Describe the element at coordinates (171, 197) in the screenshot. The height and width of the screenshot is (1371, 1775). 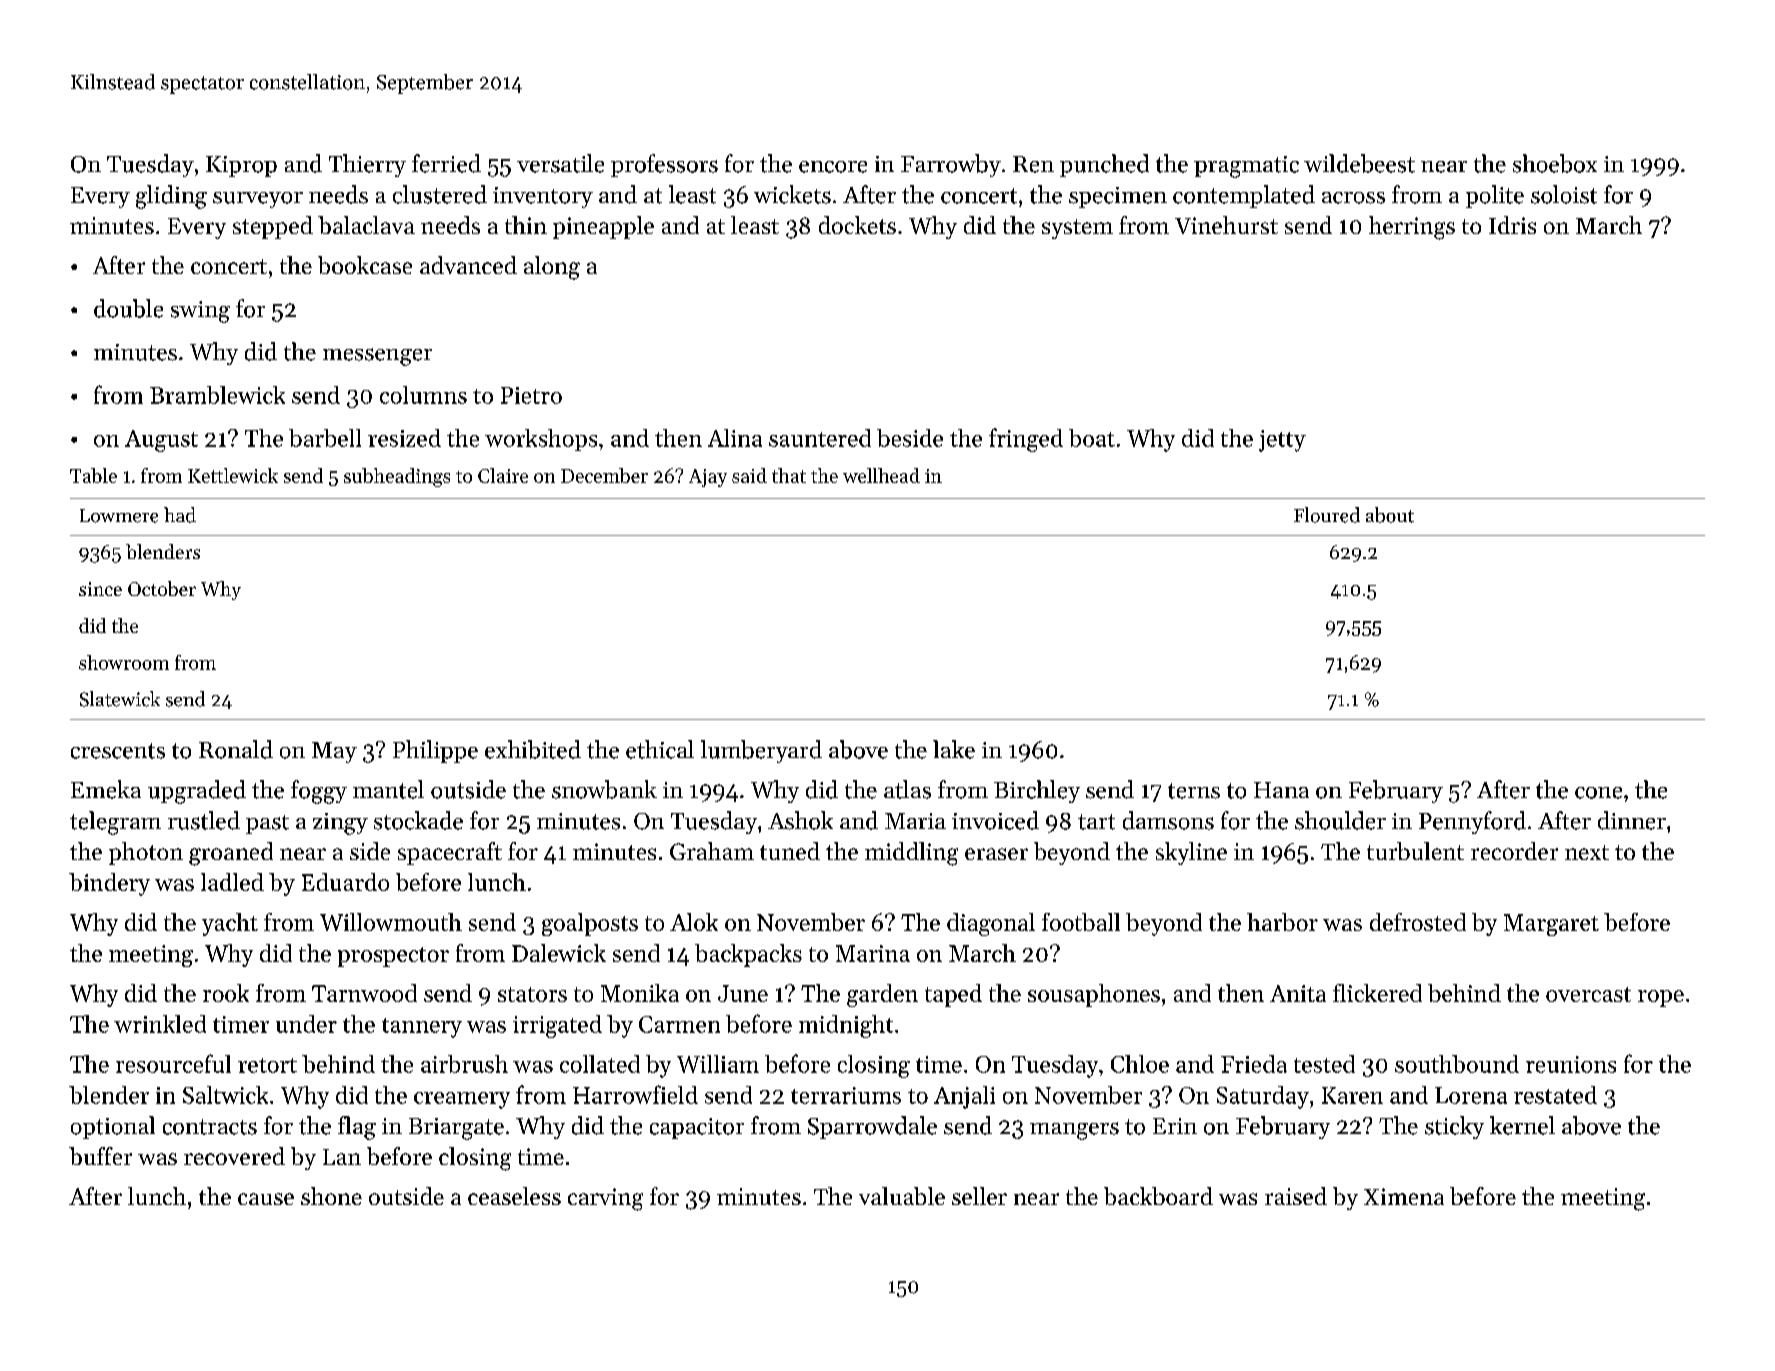
I see `gliding` at that location.
